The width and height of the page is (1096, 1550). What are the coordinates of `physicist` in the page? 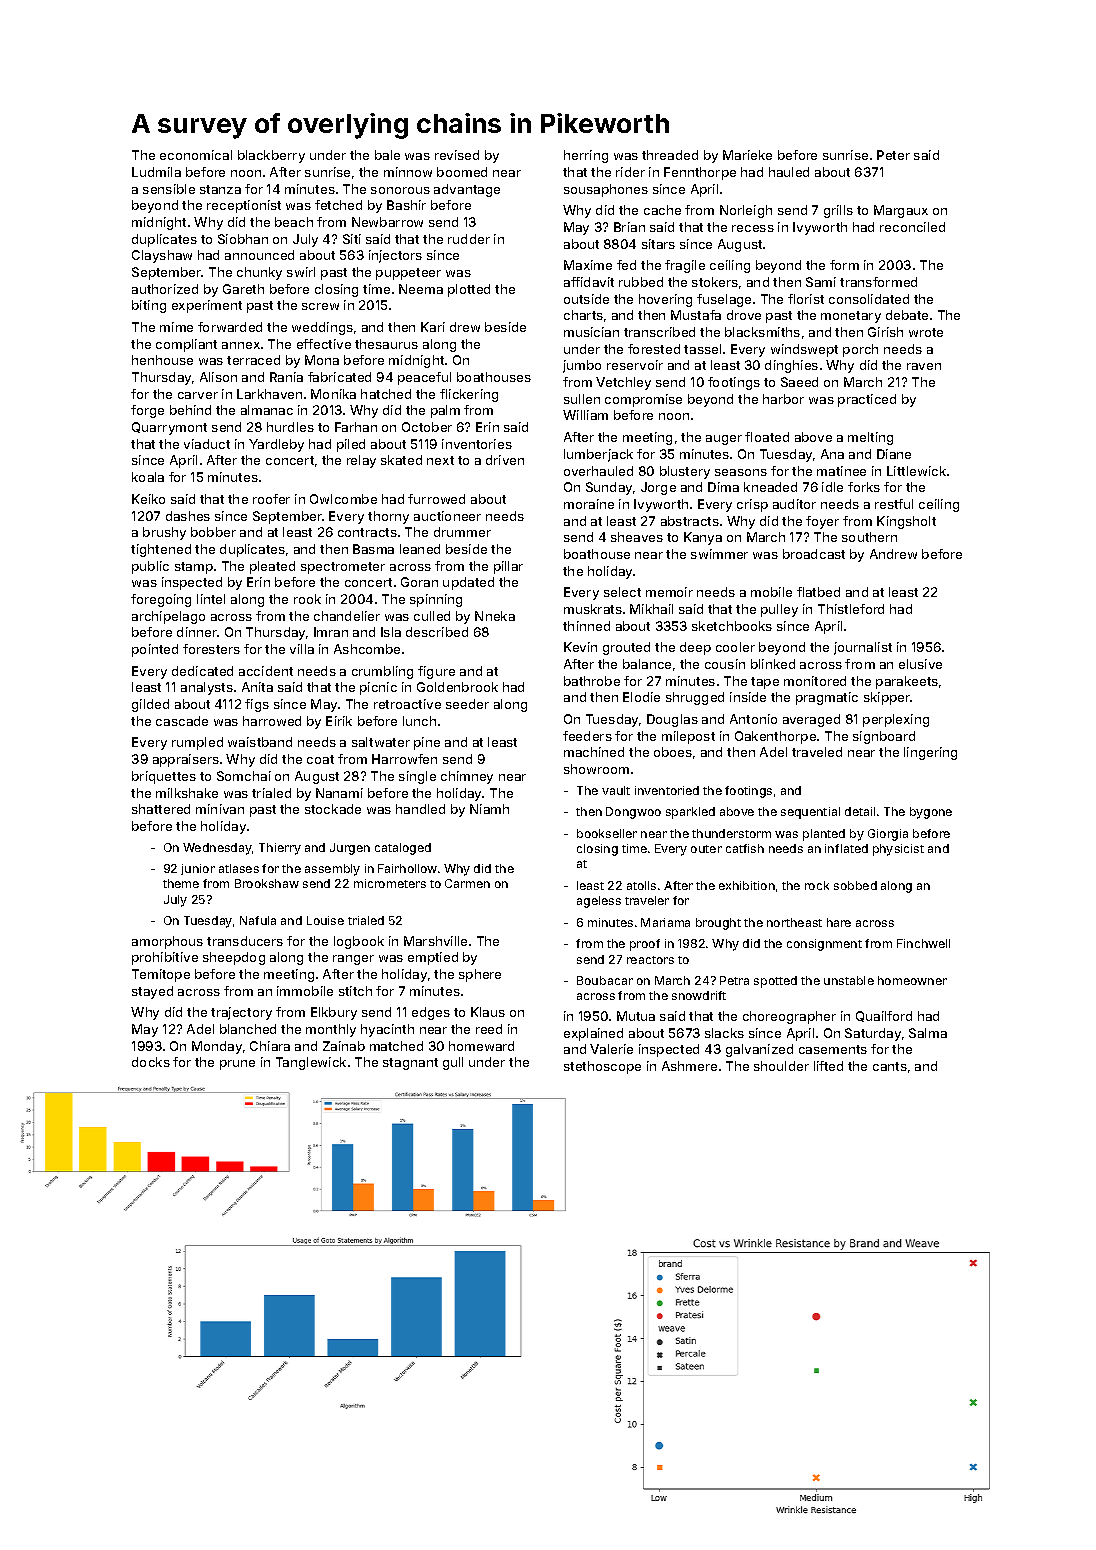 It's located at (898, 850).
